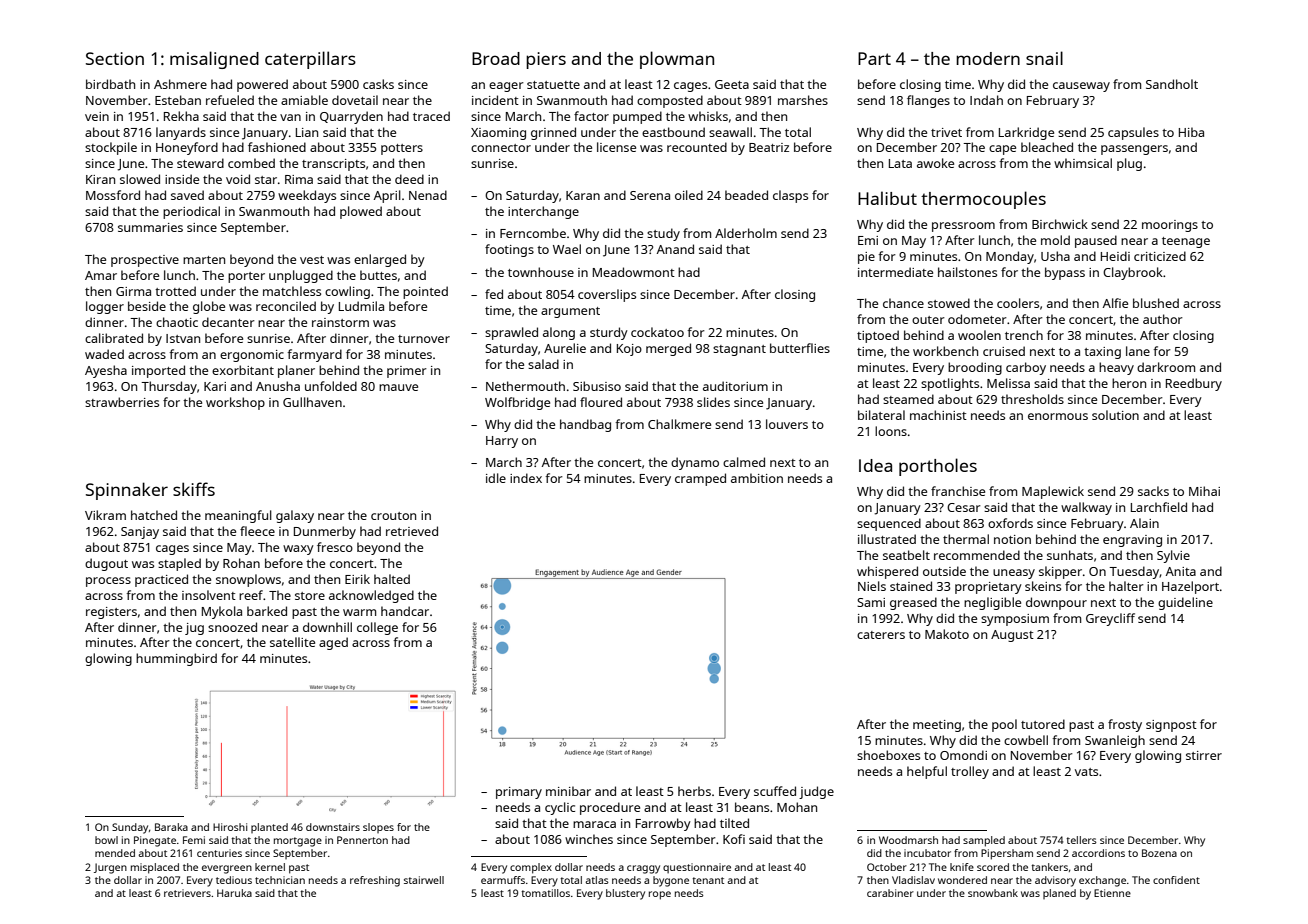 The image size is (1308, 924). What do you see at coordinates (1153, 491) in the screenshot?
I see `sacks` at bounding box center [1153, 491].
